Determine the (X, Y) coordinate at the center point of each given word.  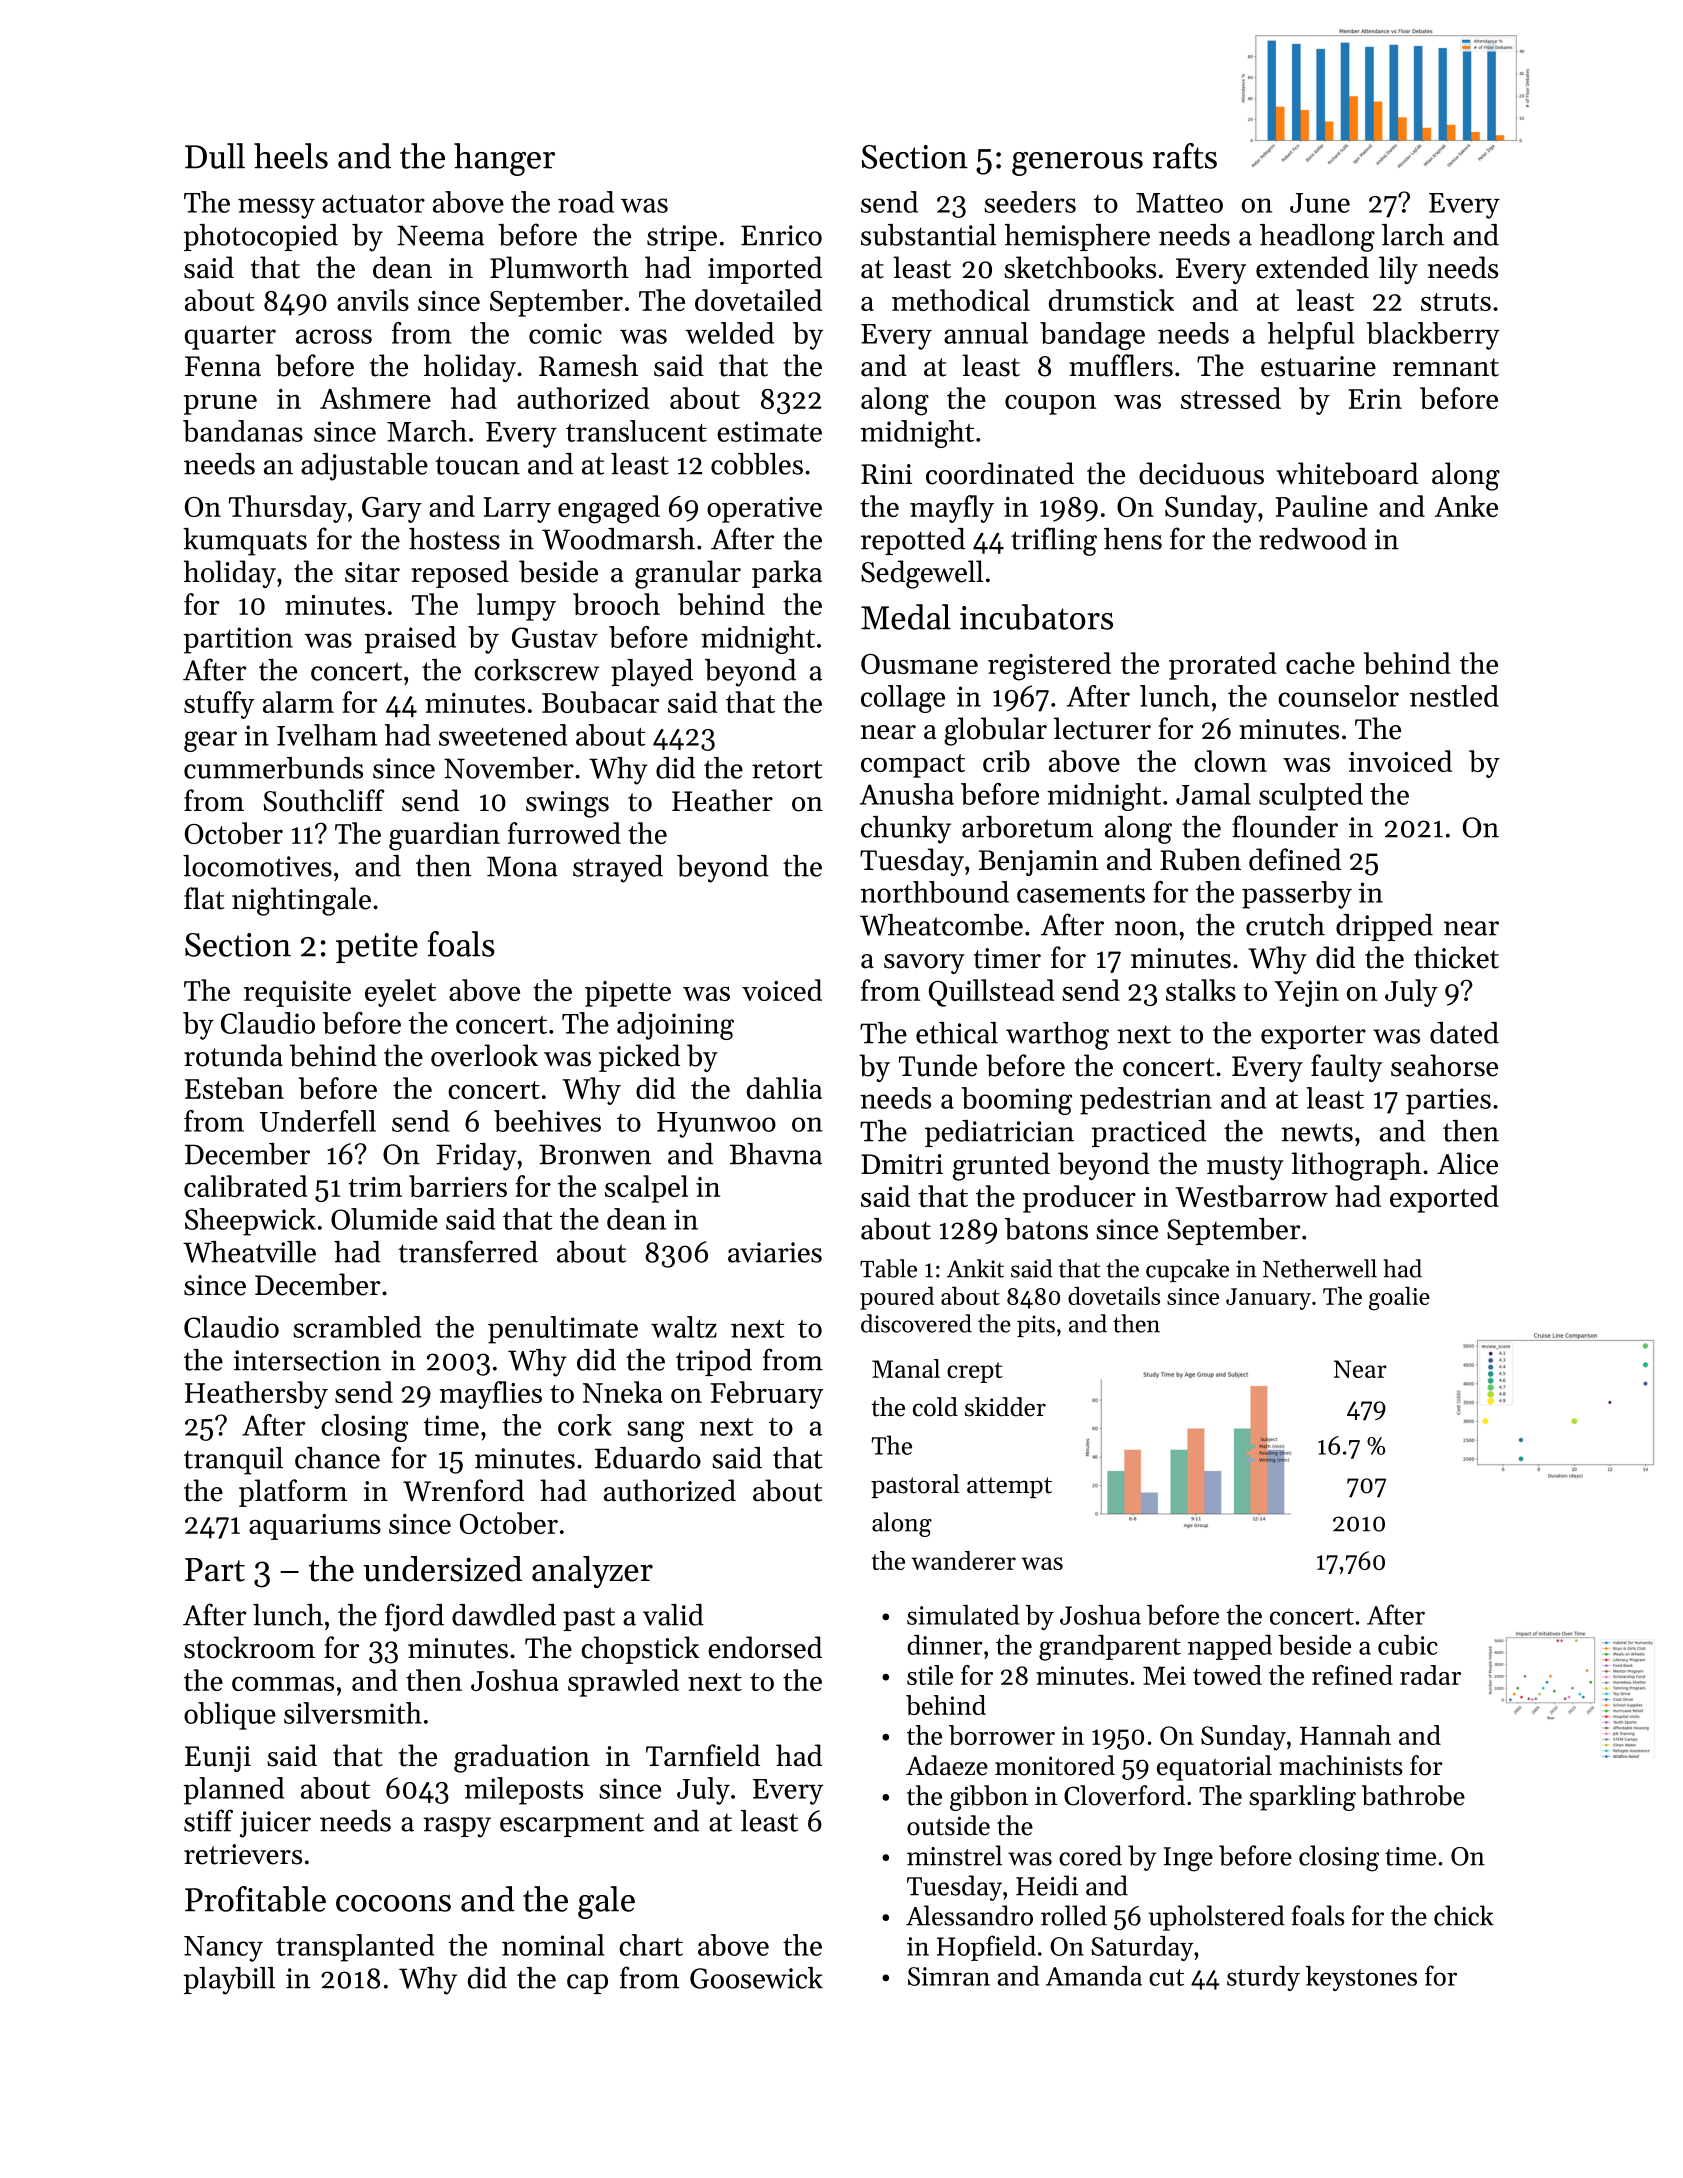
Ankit (975, 1268)
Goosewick (756, 1978)
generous (1077, 164)
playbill (229, 1981)
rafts (1185, 156)
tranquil (233, 1461)
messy (276, 208)
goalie (1399, 1298)
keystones (1361, 1978)
